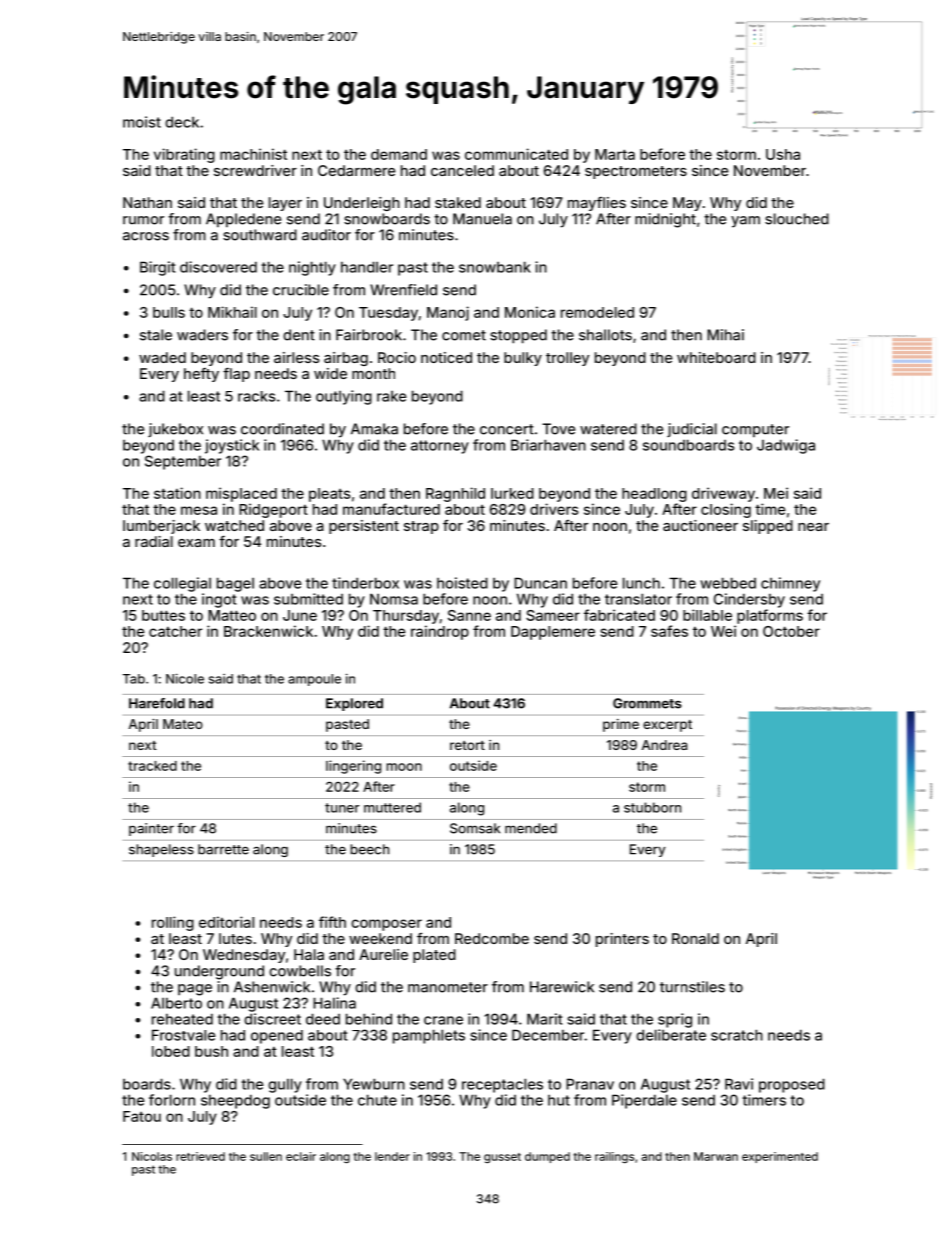 The image size is (952, 1233). I want to click on Manuela, so click(482, 219).
